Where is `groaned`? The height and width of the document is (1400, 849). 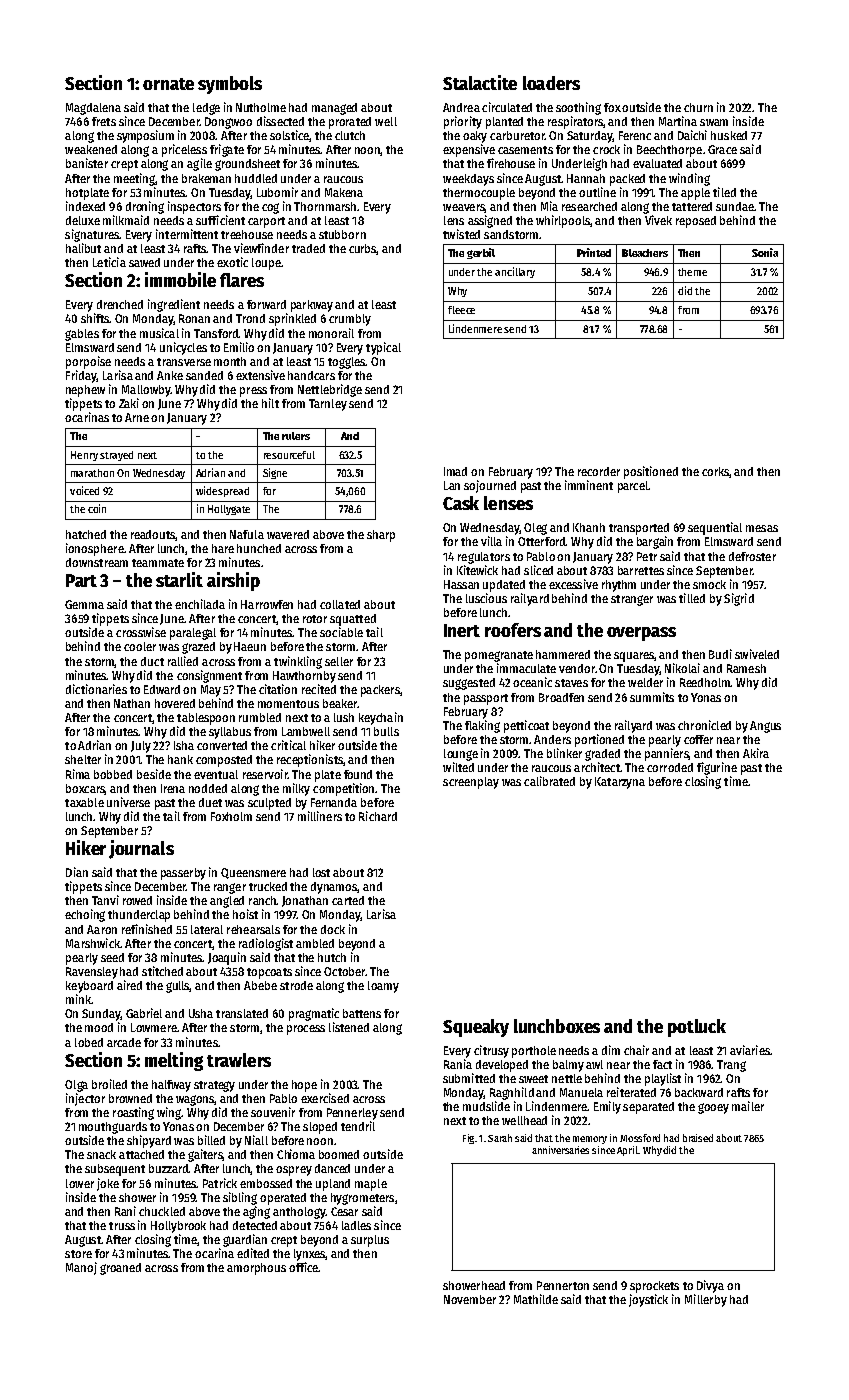
groaned is located at coordinates (120, 1269).
